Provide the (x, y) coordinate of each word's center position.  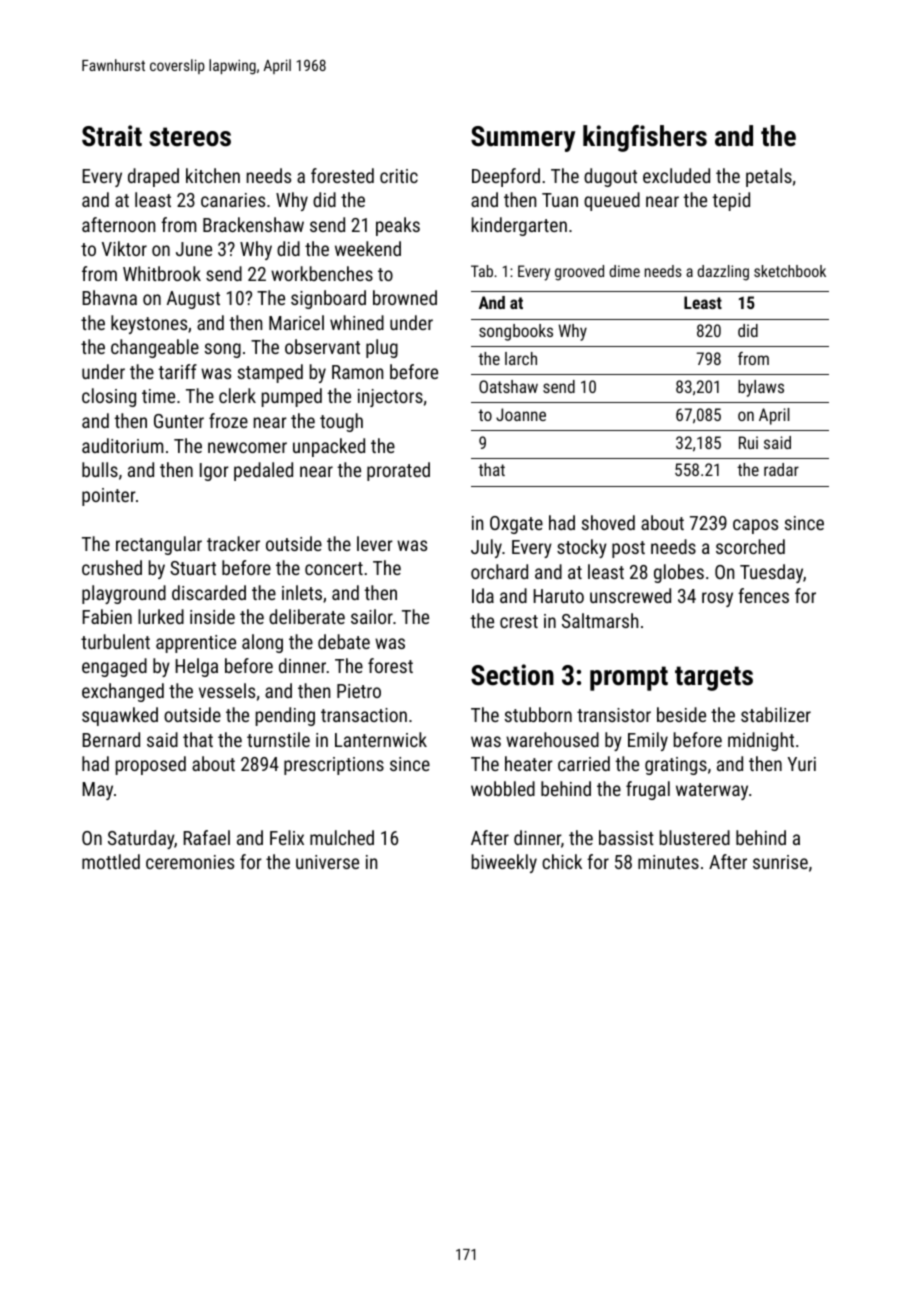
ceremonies (190, 862)
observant (322, 346)
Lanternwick (381, 739)
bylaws (761, 388)
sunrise (780, 862)
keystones (149, 324)
